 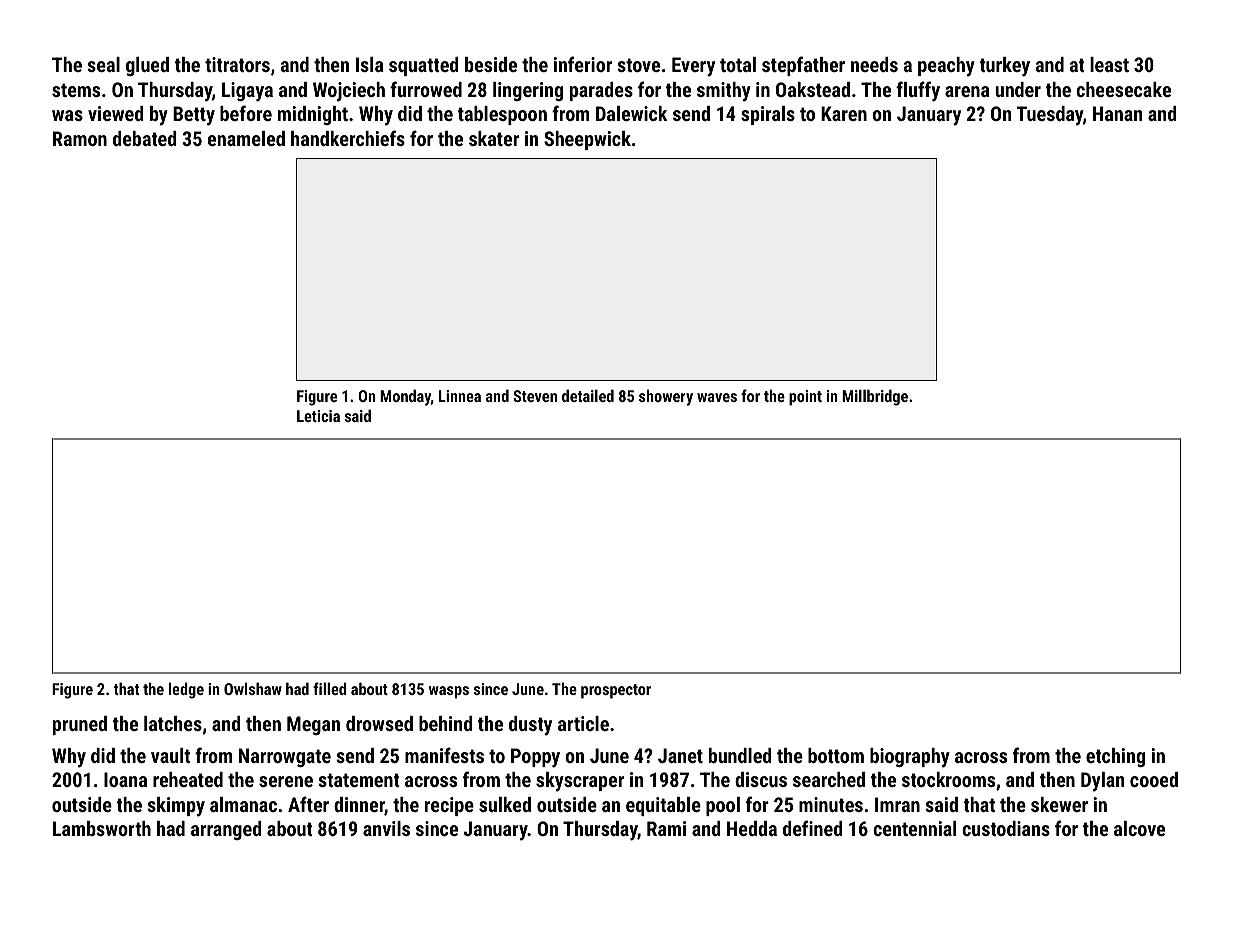 What do you see at coordinates (246, 138) in the screenshot?
I see `enameled` at bounding box center [246, 138].
